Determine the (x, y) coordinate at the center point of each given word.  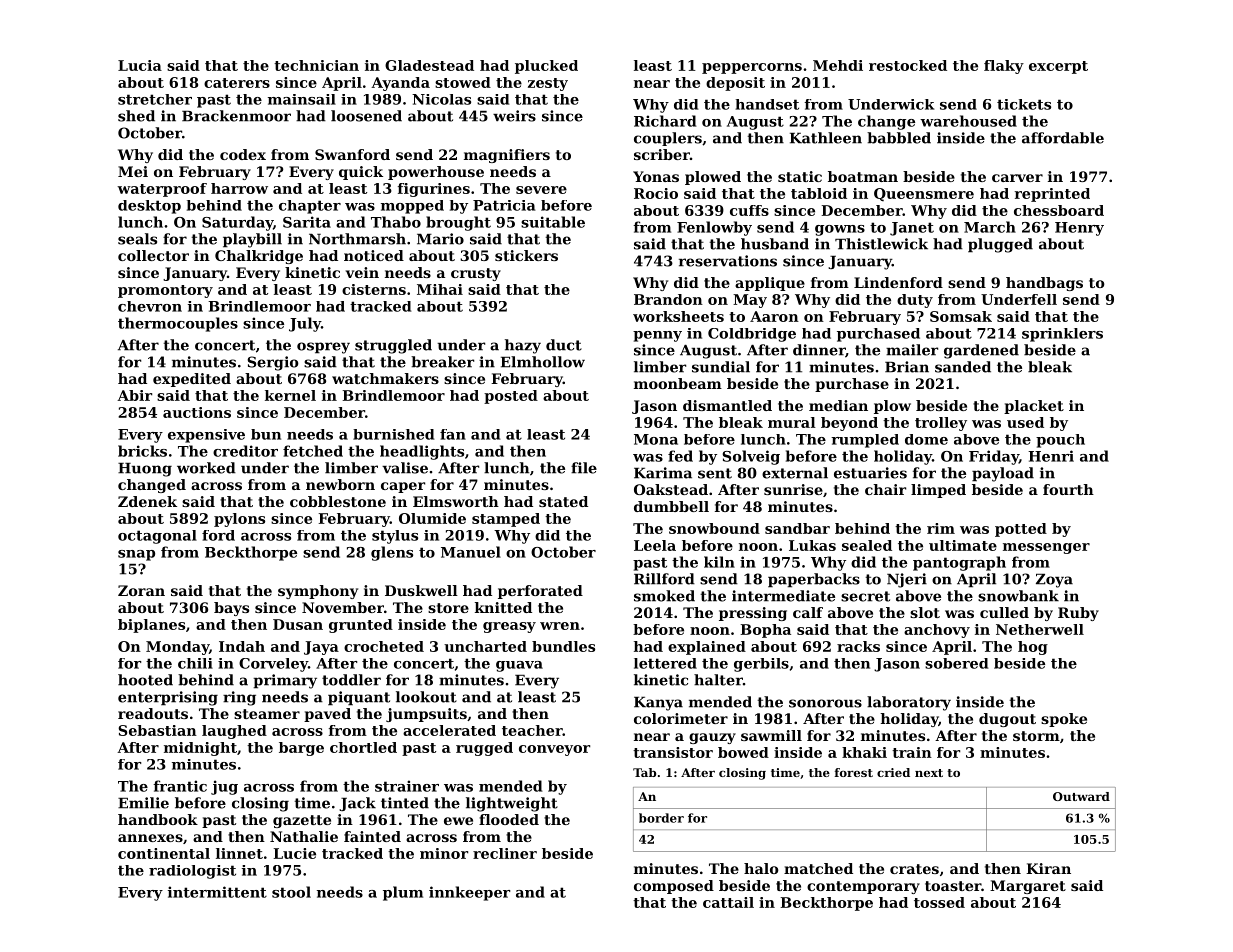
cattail (728, 902)
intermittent (217, 892)
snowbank (1018, 596)
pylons (239, 520)
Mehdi (838, 65)
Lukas (812, 545)
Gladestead (429, 65)
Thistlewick (881, 244)
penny (657, 336)
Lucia (140, 65)
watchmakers (385, 378)
